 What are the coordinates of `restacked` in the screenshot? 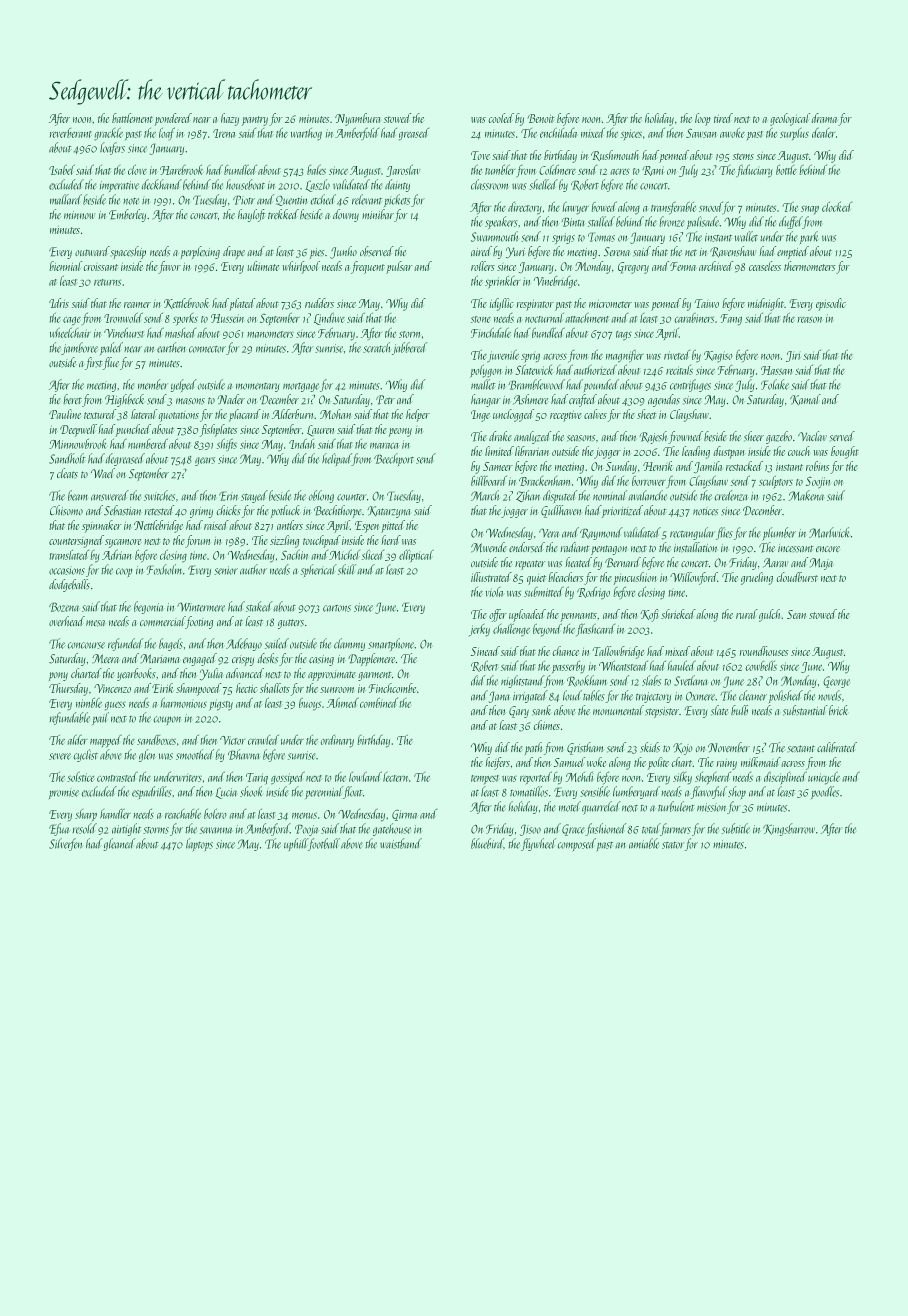 It's located at (744, 466).
